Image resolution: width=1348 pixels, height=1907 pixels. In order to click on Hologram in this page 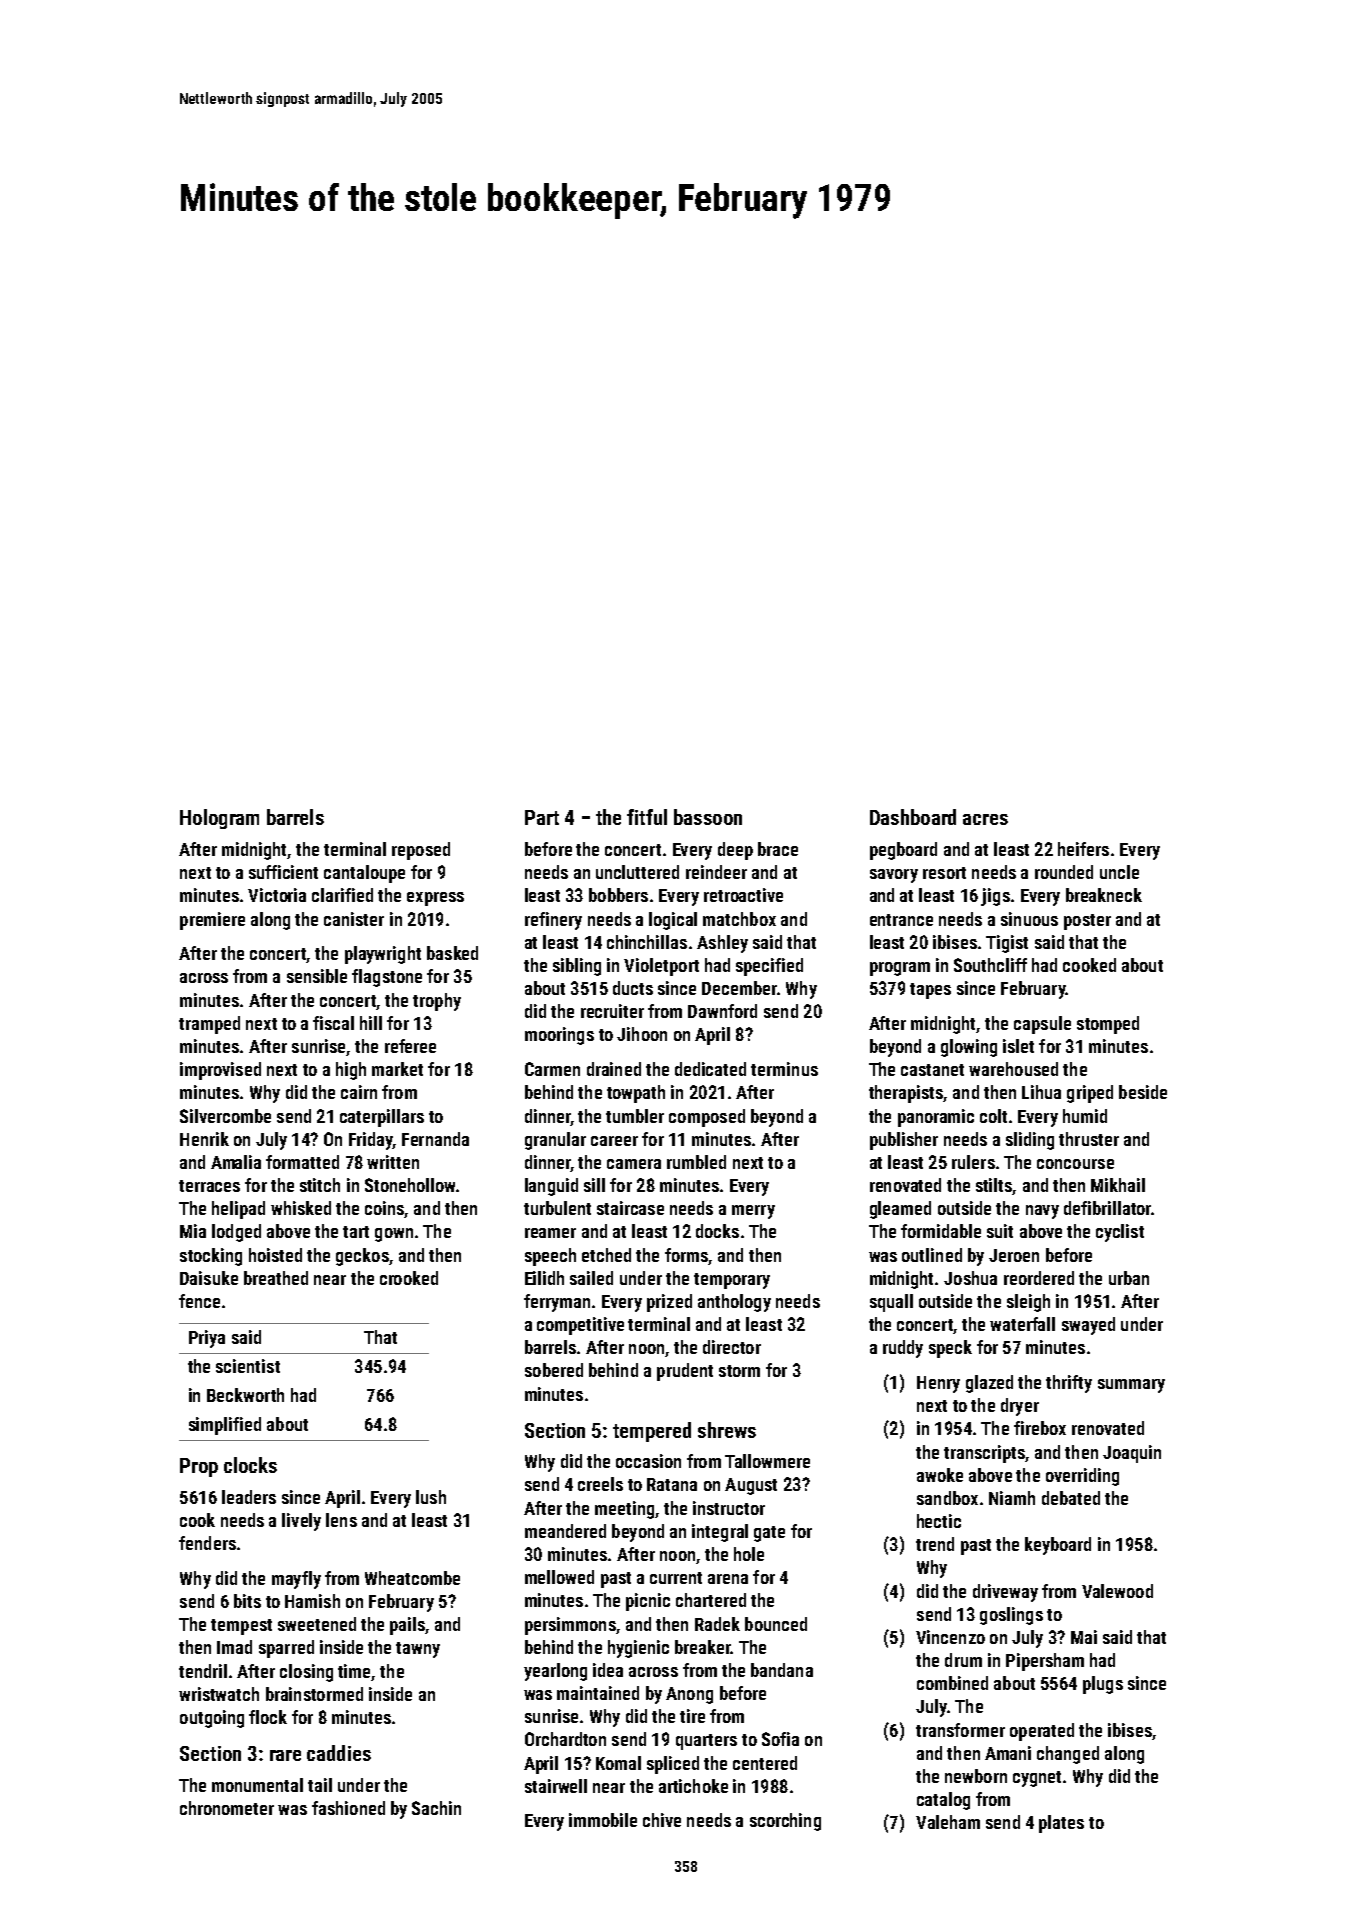, I will do `click(219, 819)`.
